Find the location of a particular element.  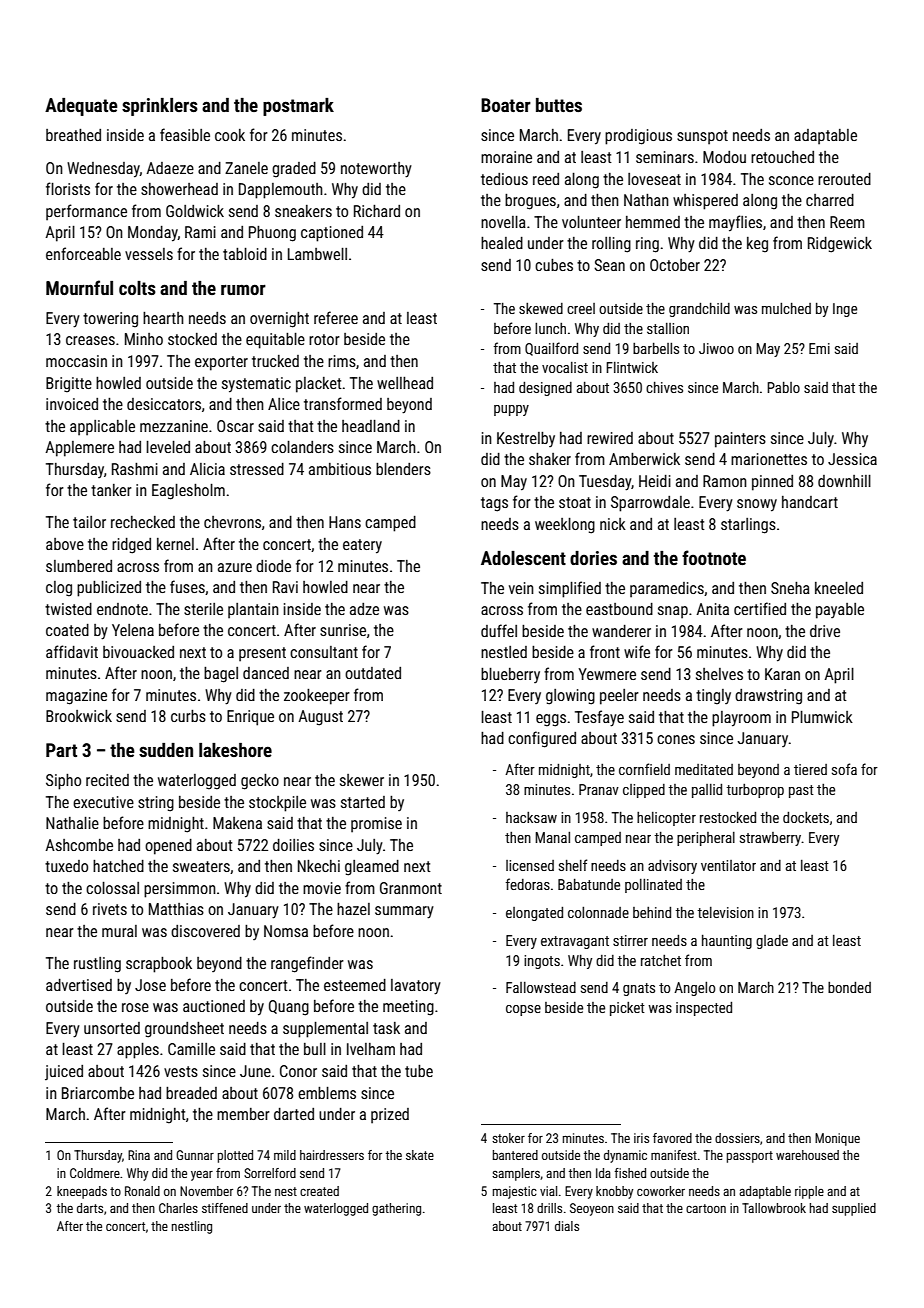

designed is located at coordinates (545, 389).
